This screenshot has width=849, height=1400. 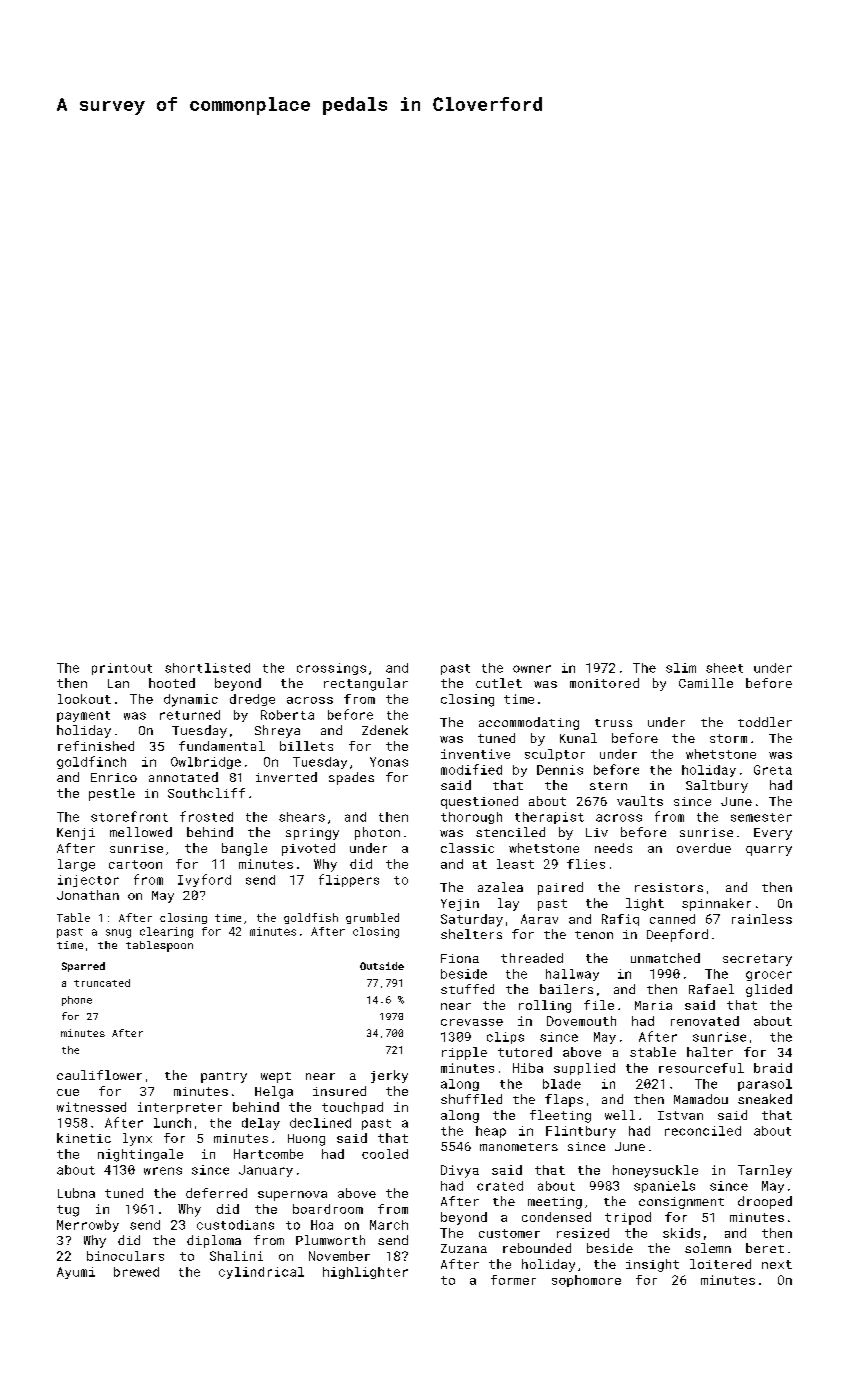 I want to click on photon, so click(x=377, y=833).
